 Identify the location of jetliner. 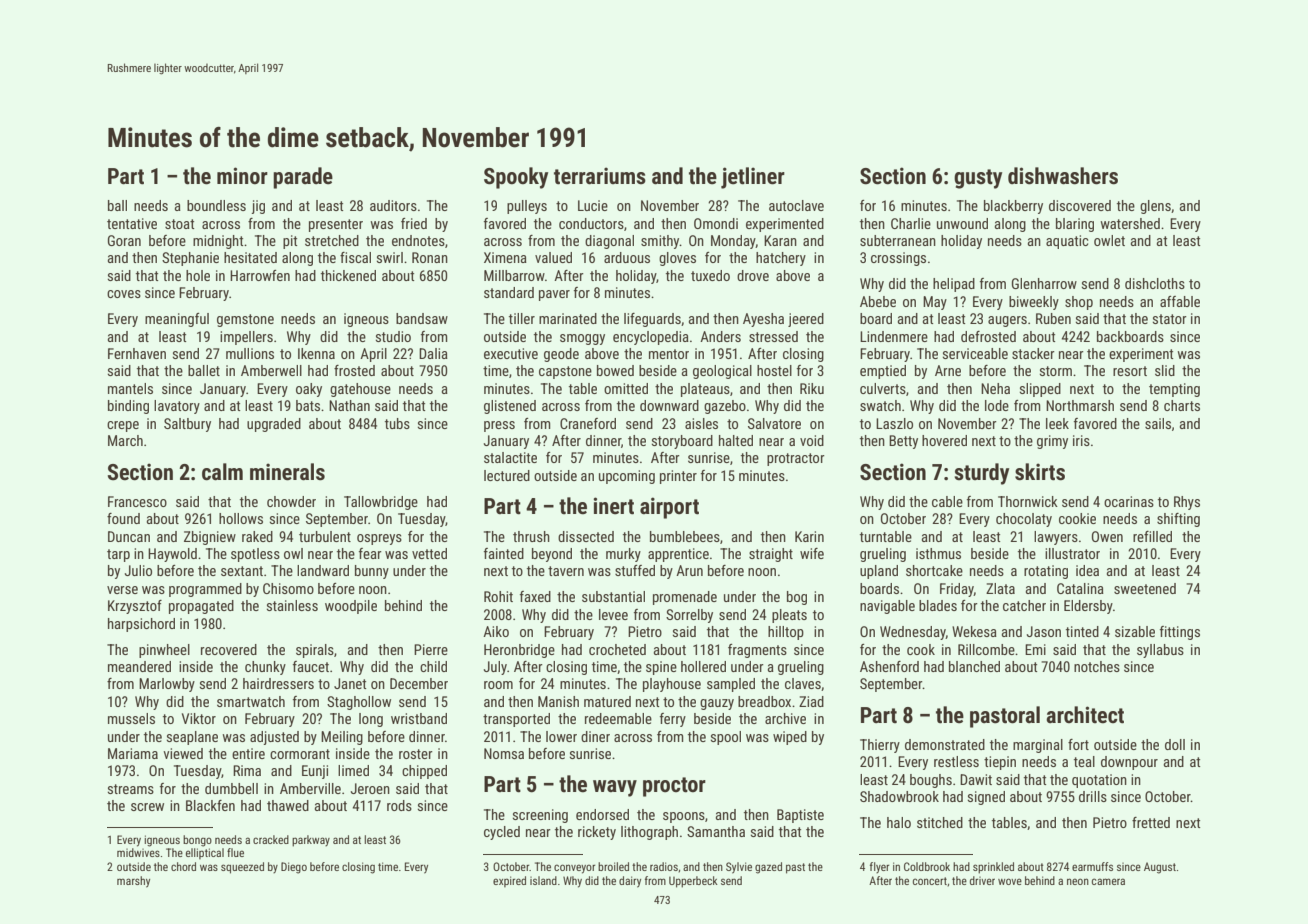
(753, 178).
